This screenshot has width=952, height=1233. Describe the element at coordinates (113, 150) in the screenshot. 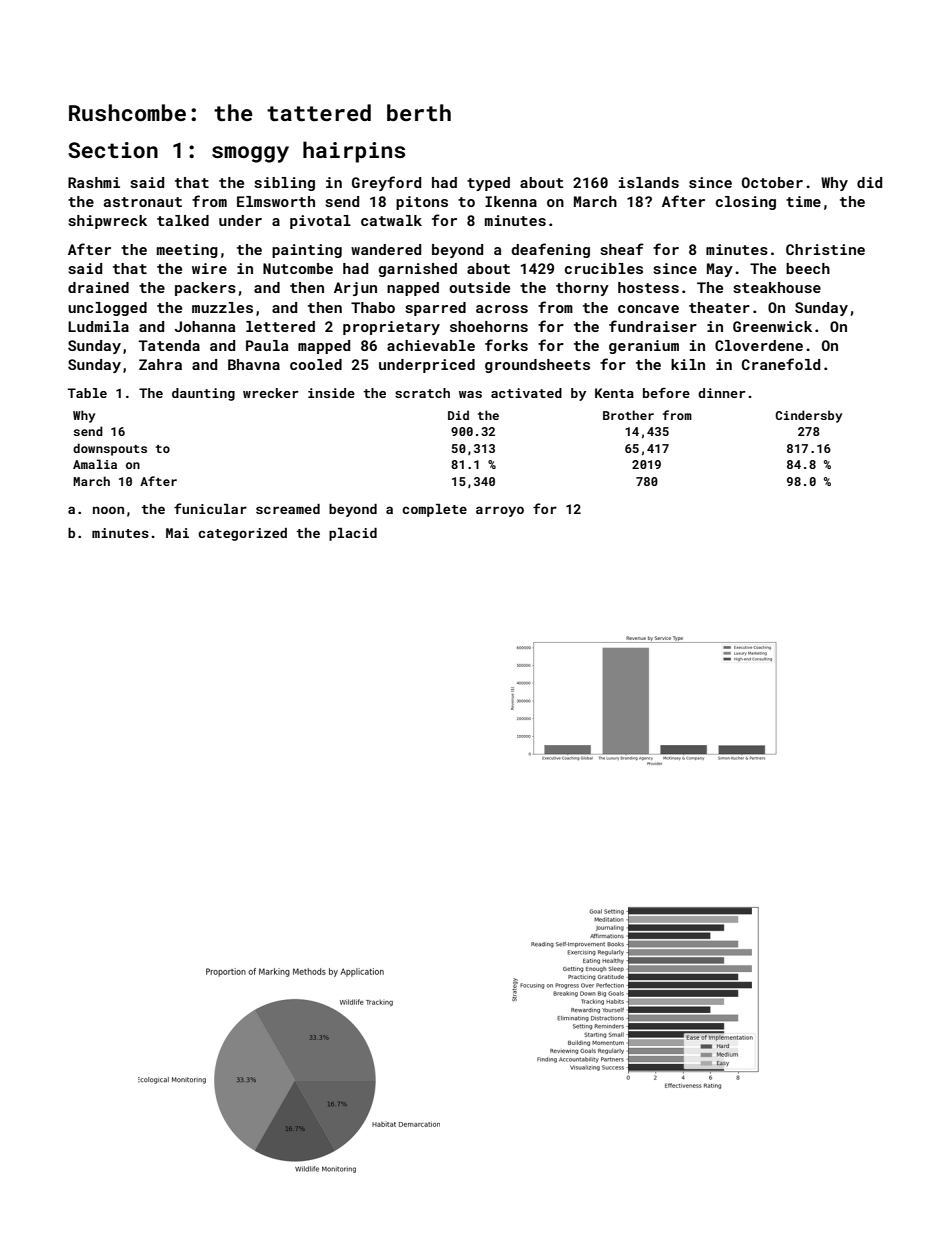

I see `Section` at that location.
